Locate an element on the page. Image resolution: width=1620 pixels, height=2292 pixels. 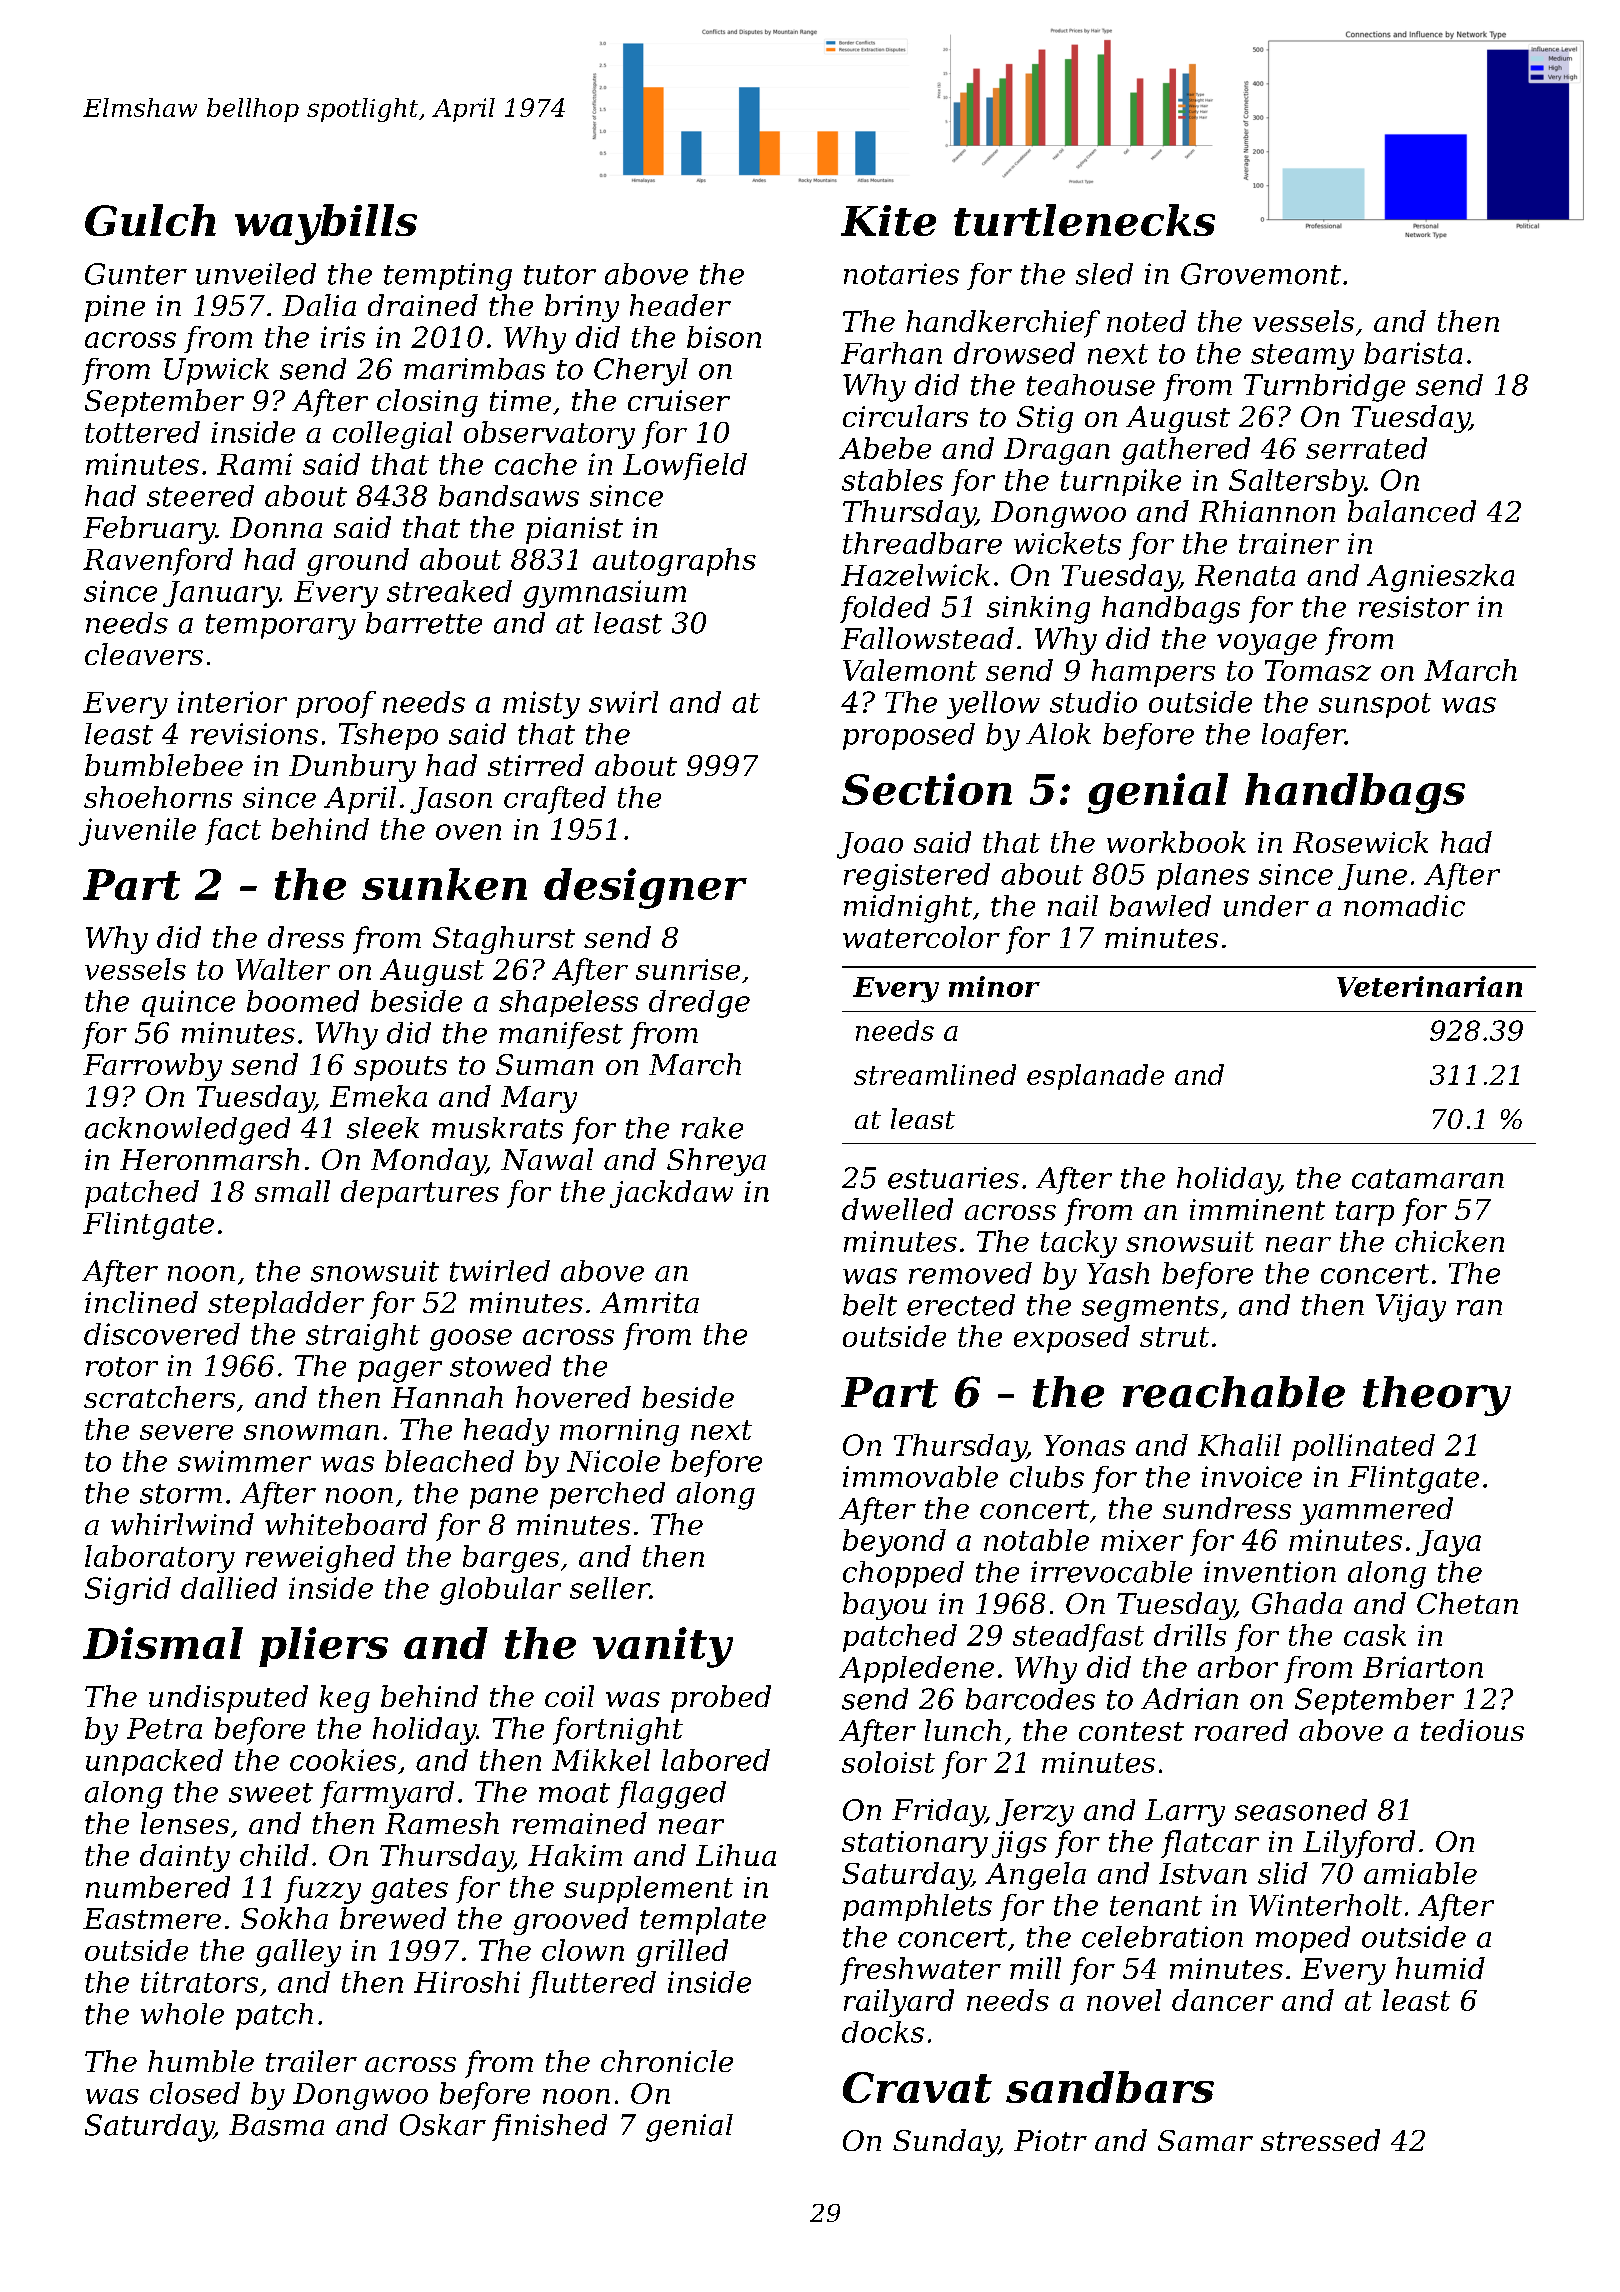
quince is located at coordinates (188, 1003).
